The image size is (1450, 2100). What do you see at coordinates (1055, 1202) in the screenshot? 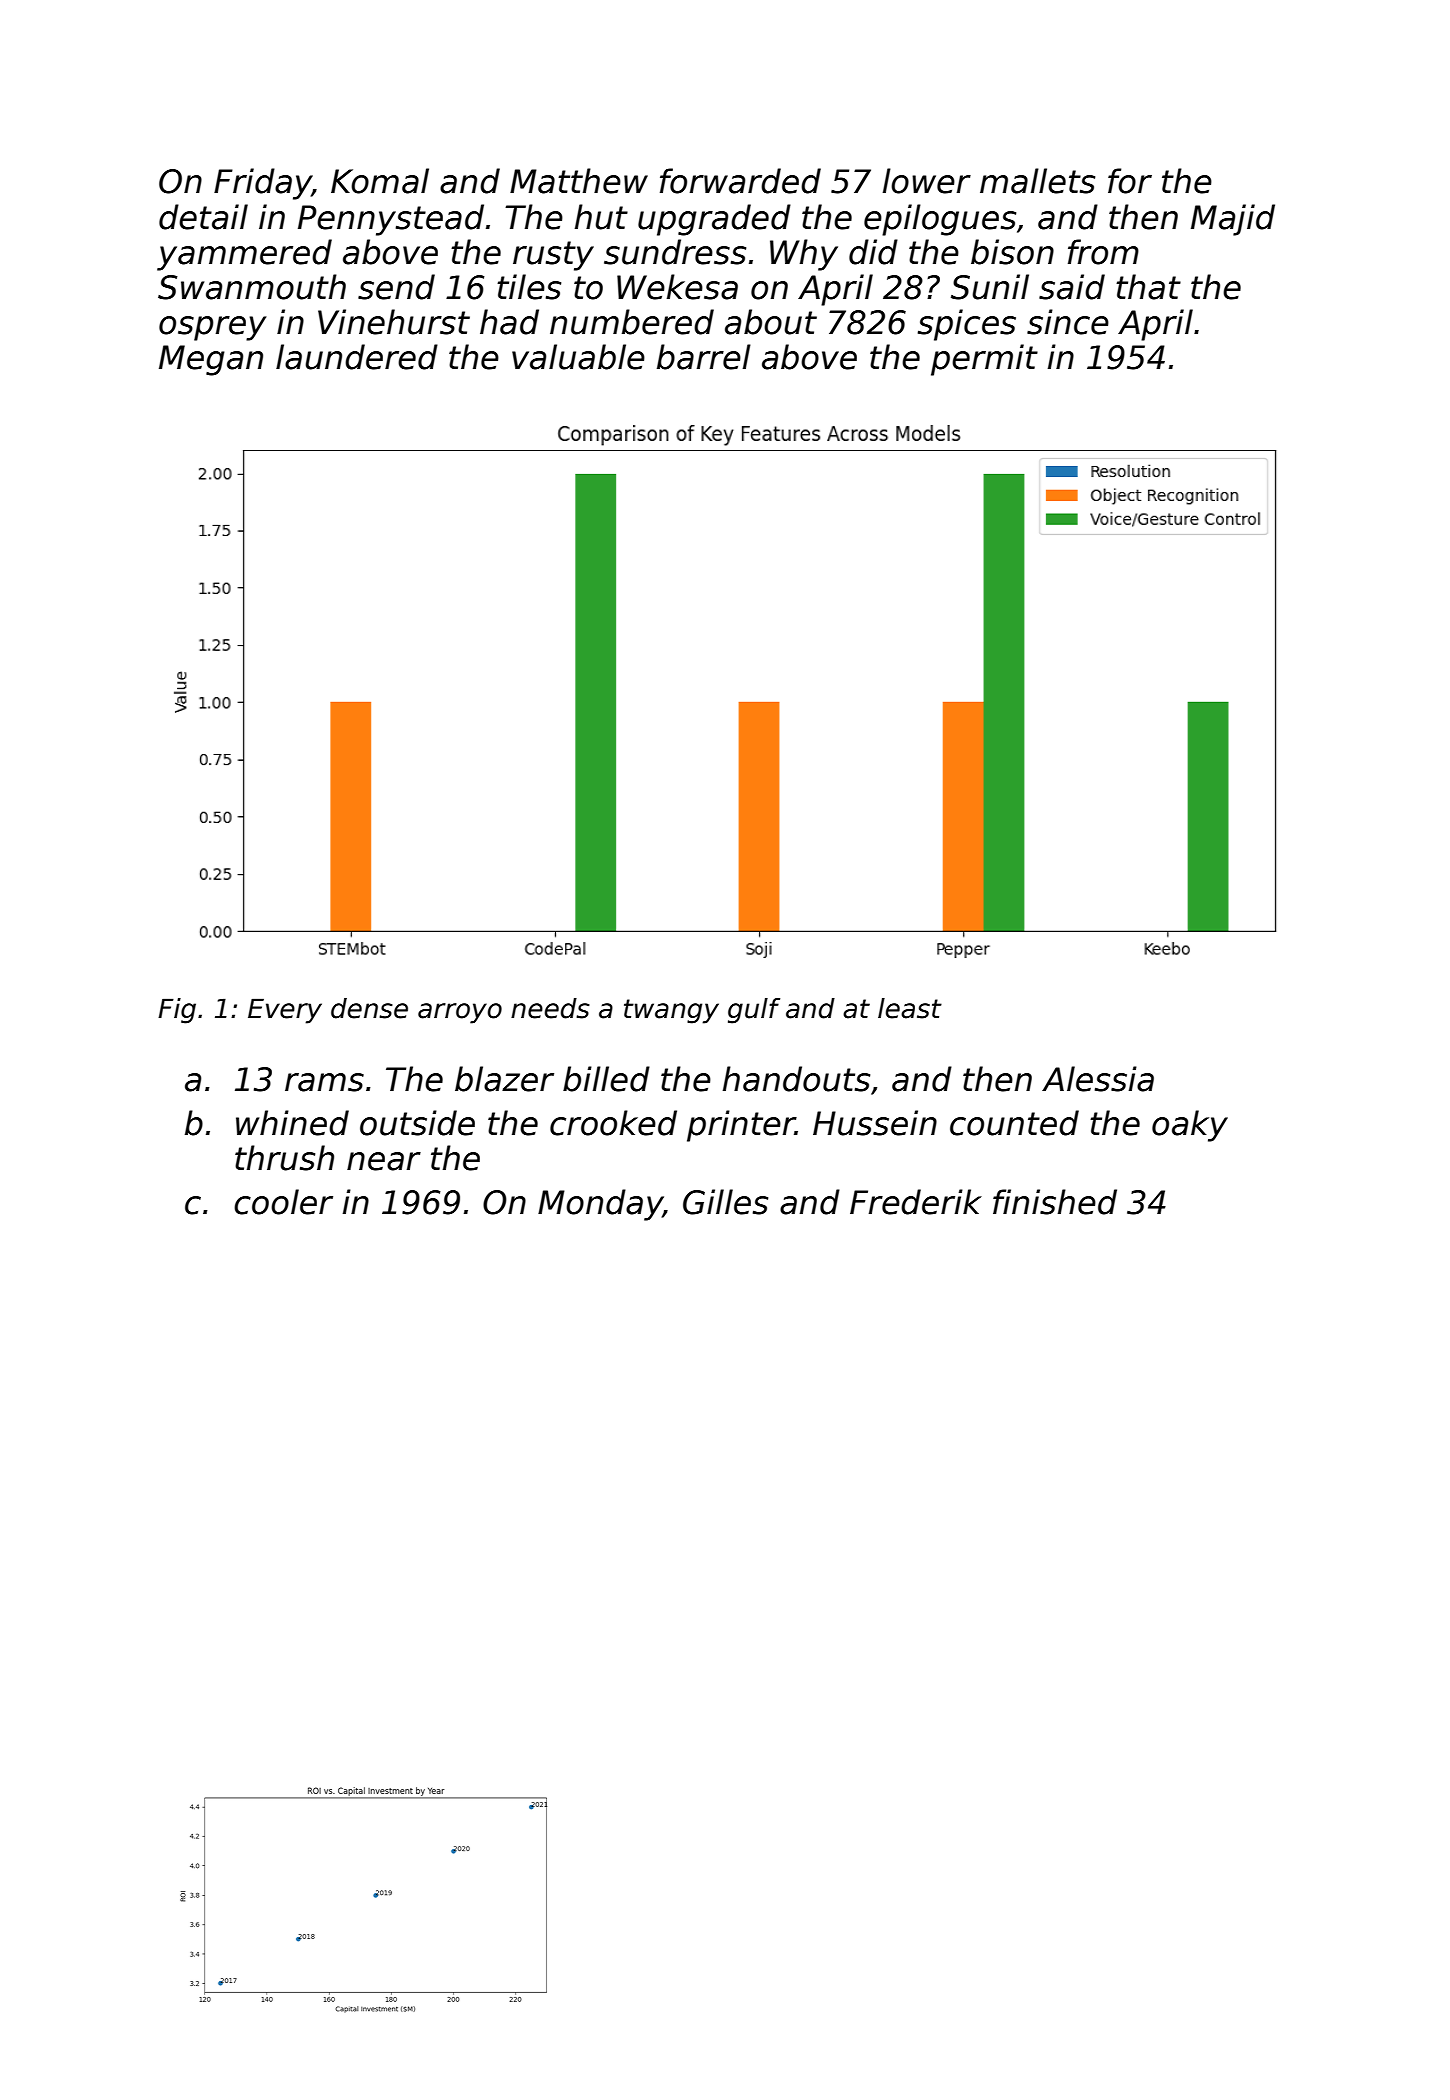
I see `finished` at bounding box center [1055, 1202].
